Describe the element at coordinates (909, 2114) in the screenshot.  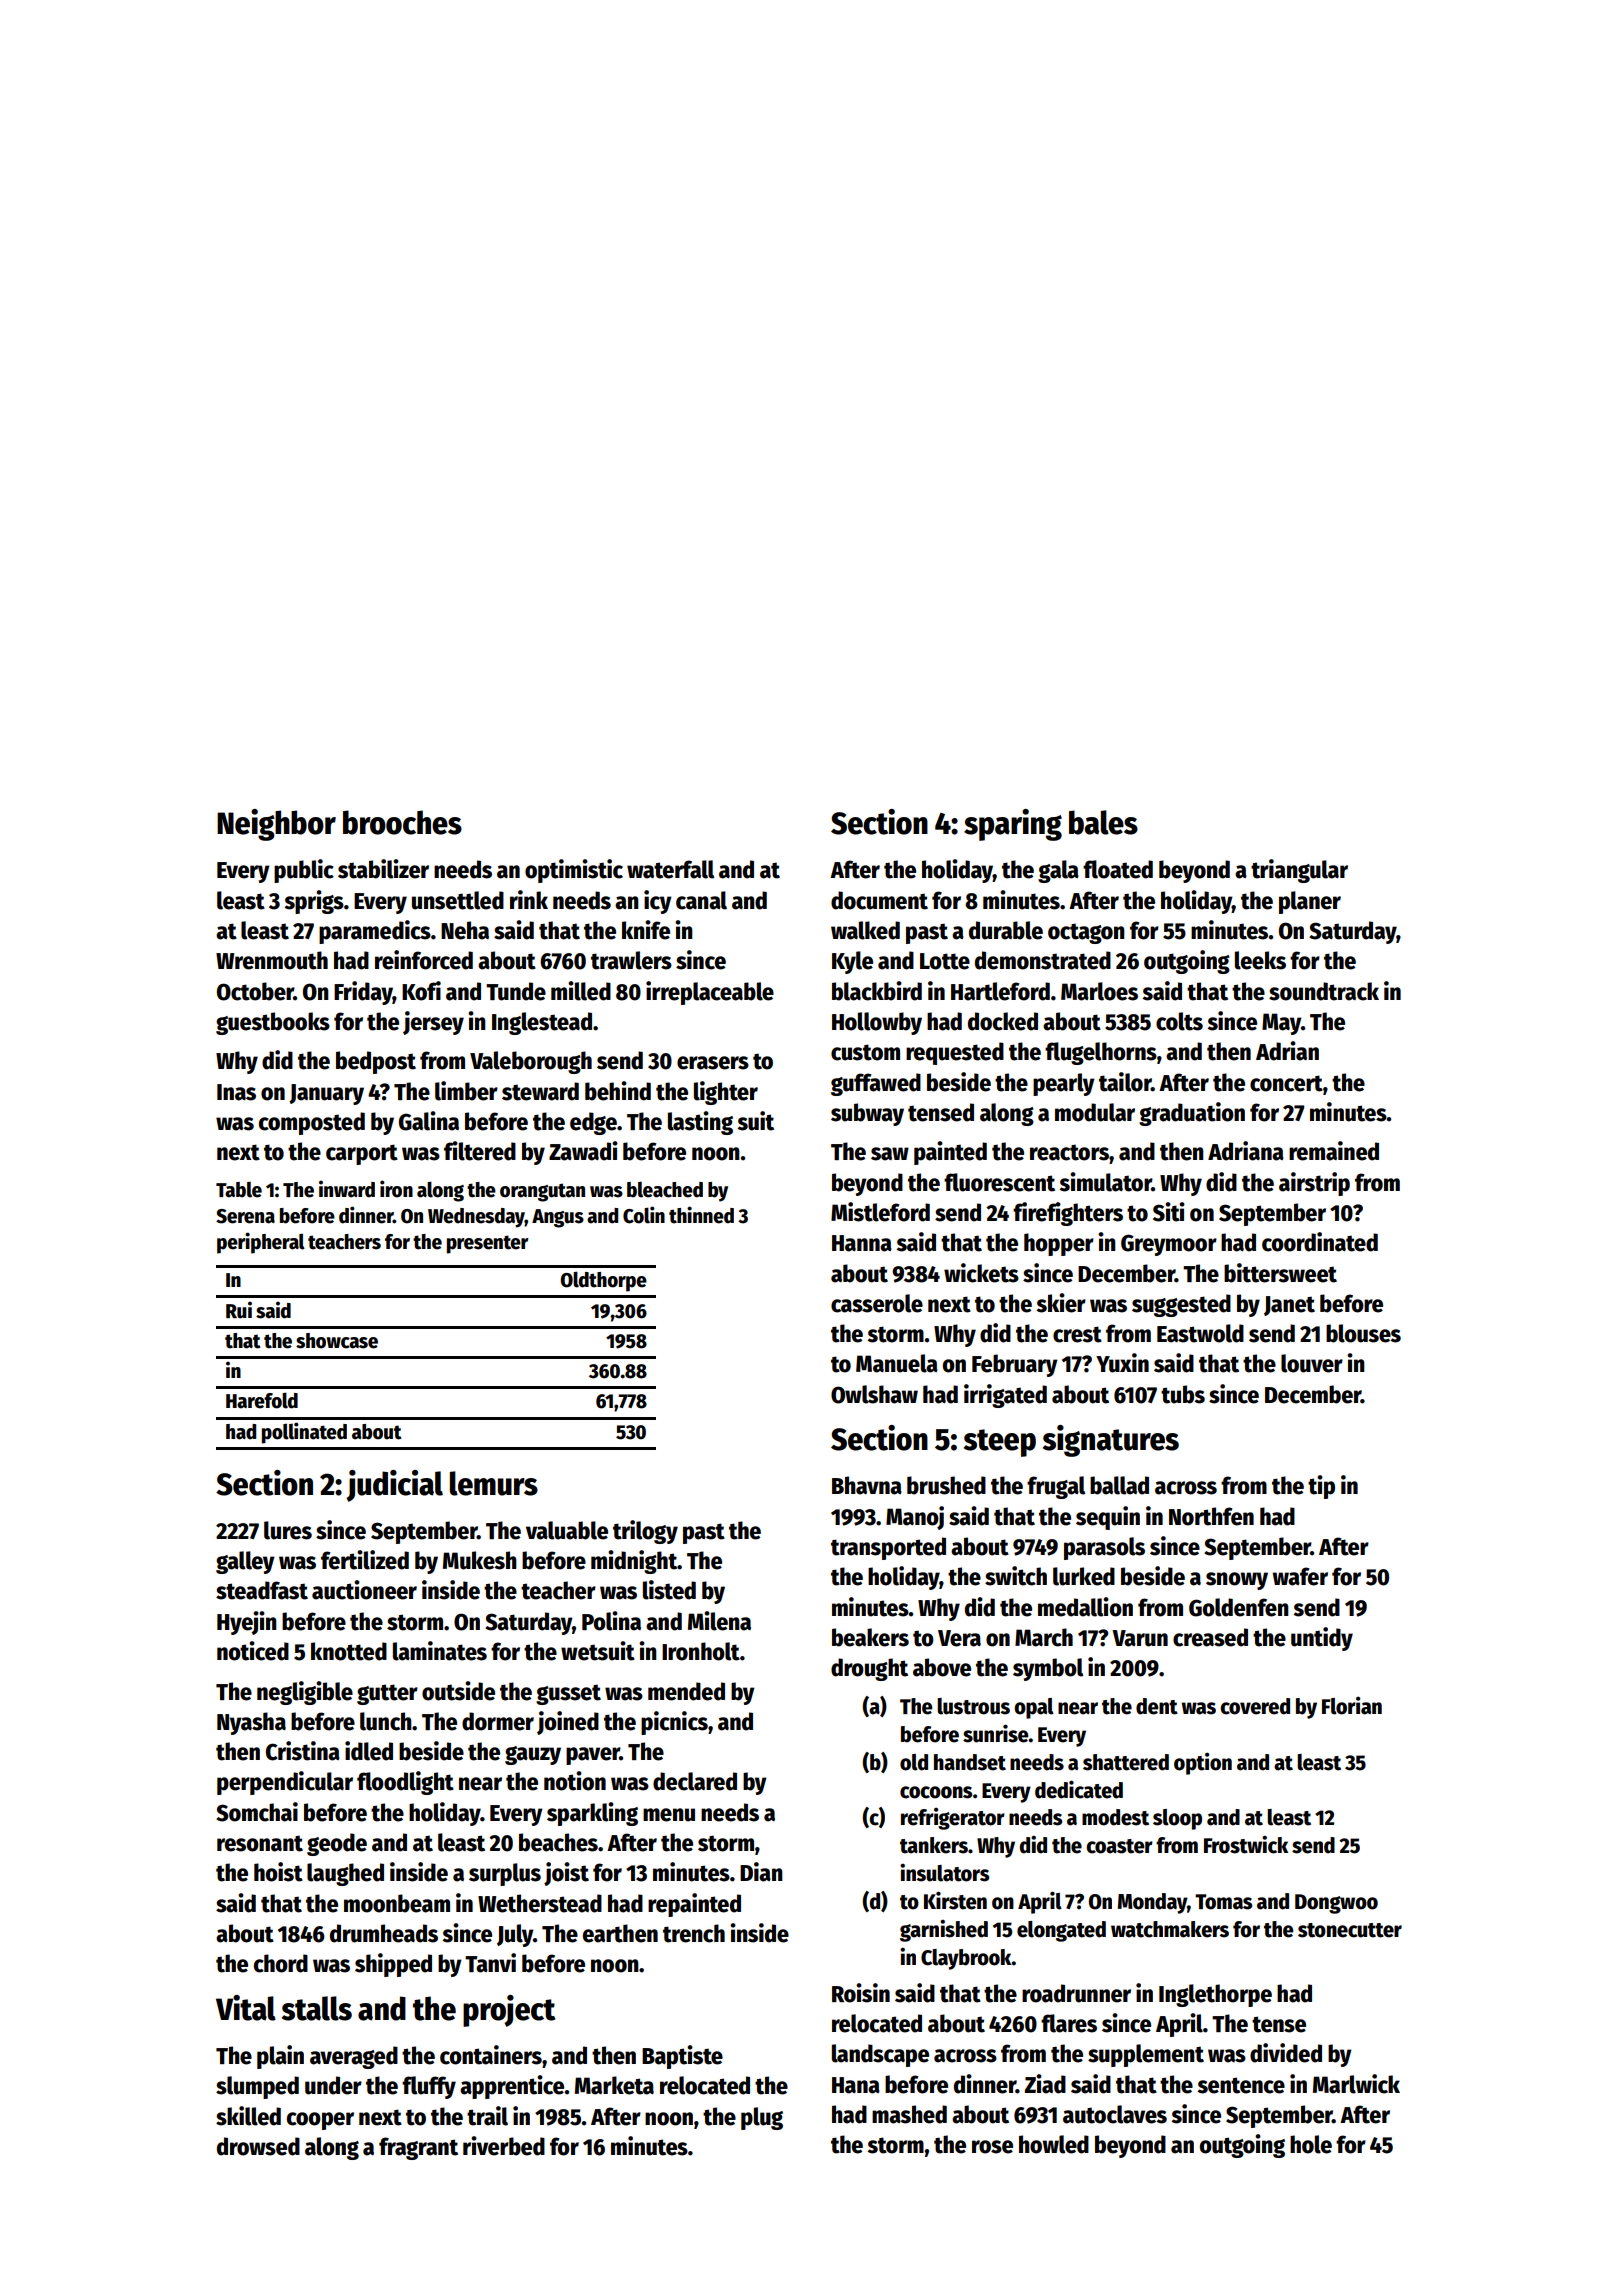
I see `mashed` at that location.
